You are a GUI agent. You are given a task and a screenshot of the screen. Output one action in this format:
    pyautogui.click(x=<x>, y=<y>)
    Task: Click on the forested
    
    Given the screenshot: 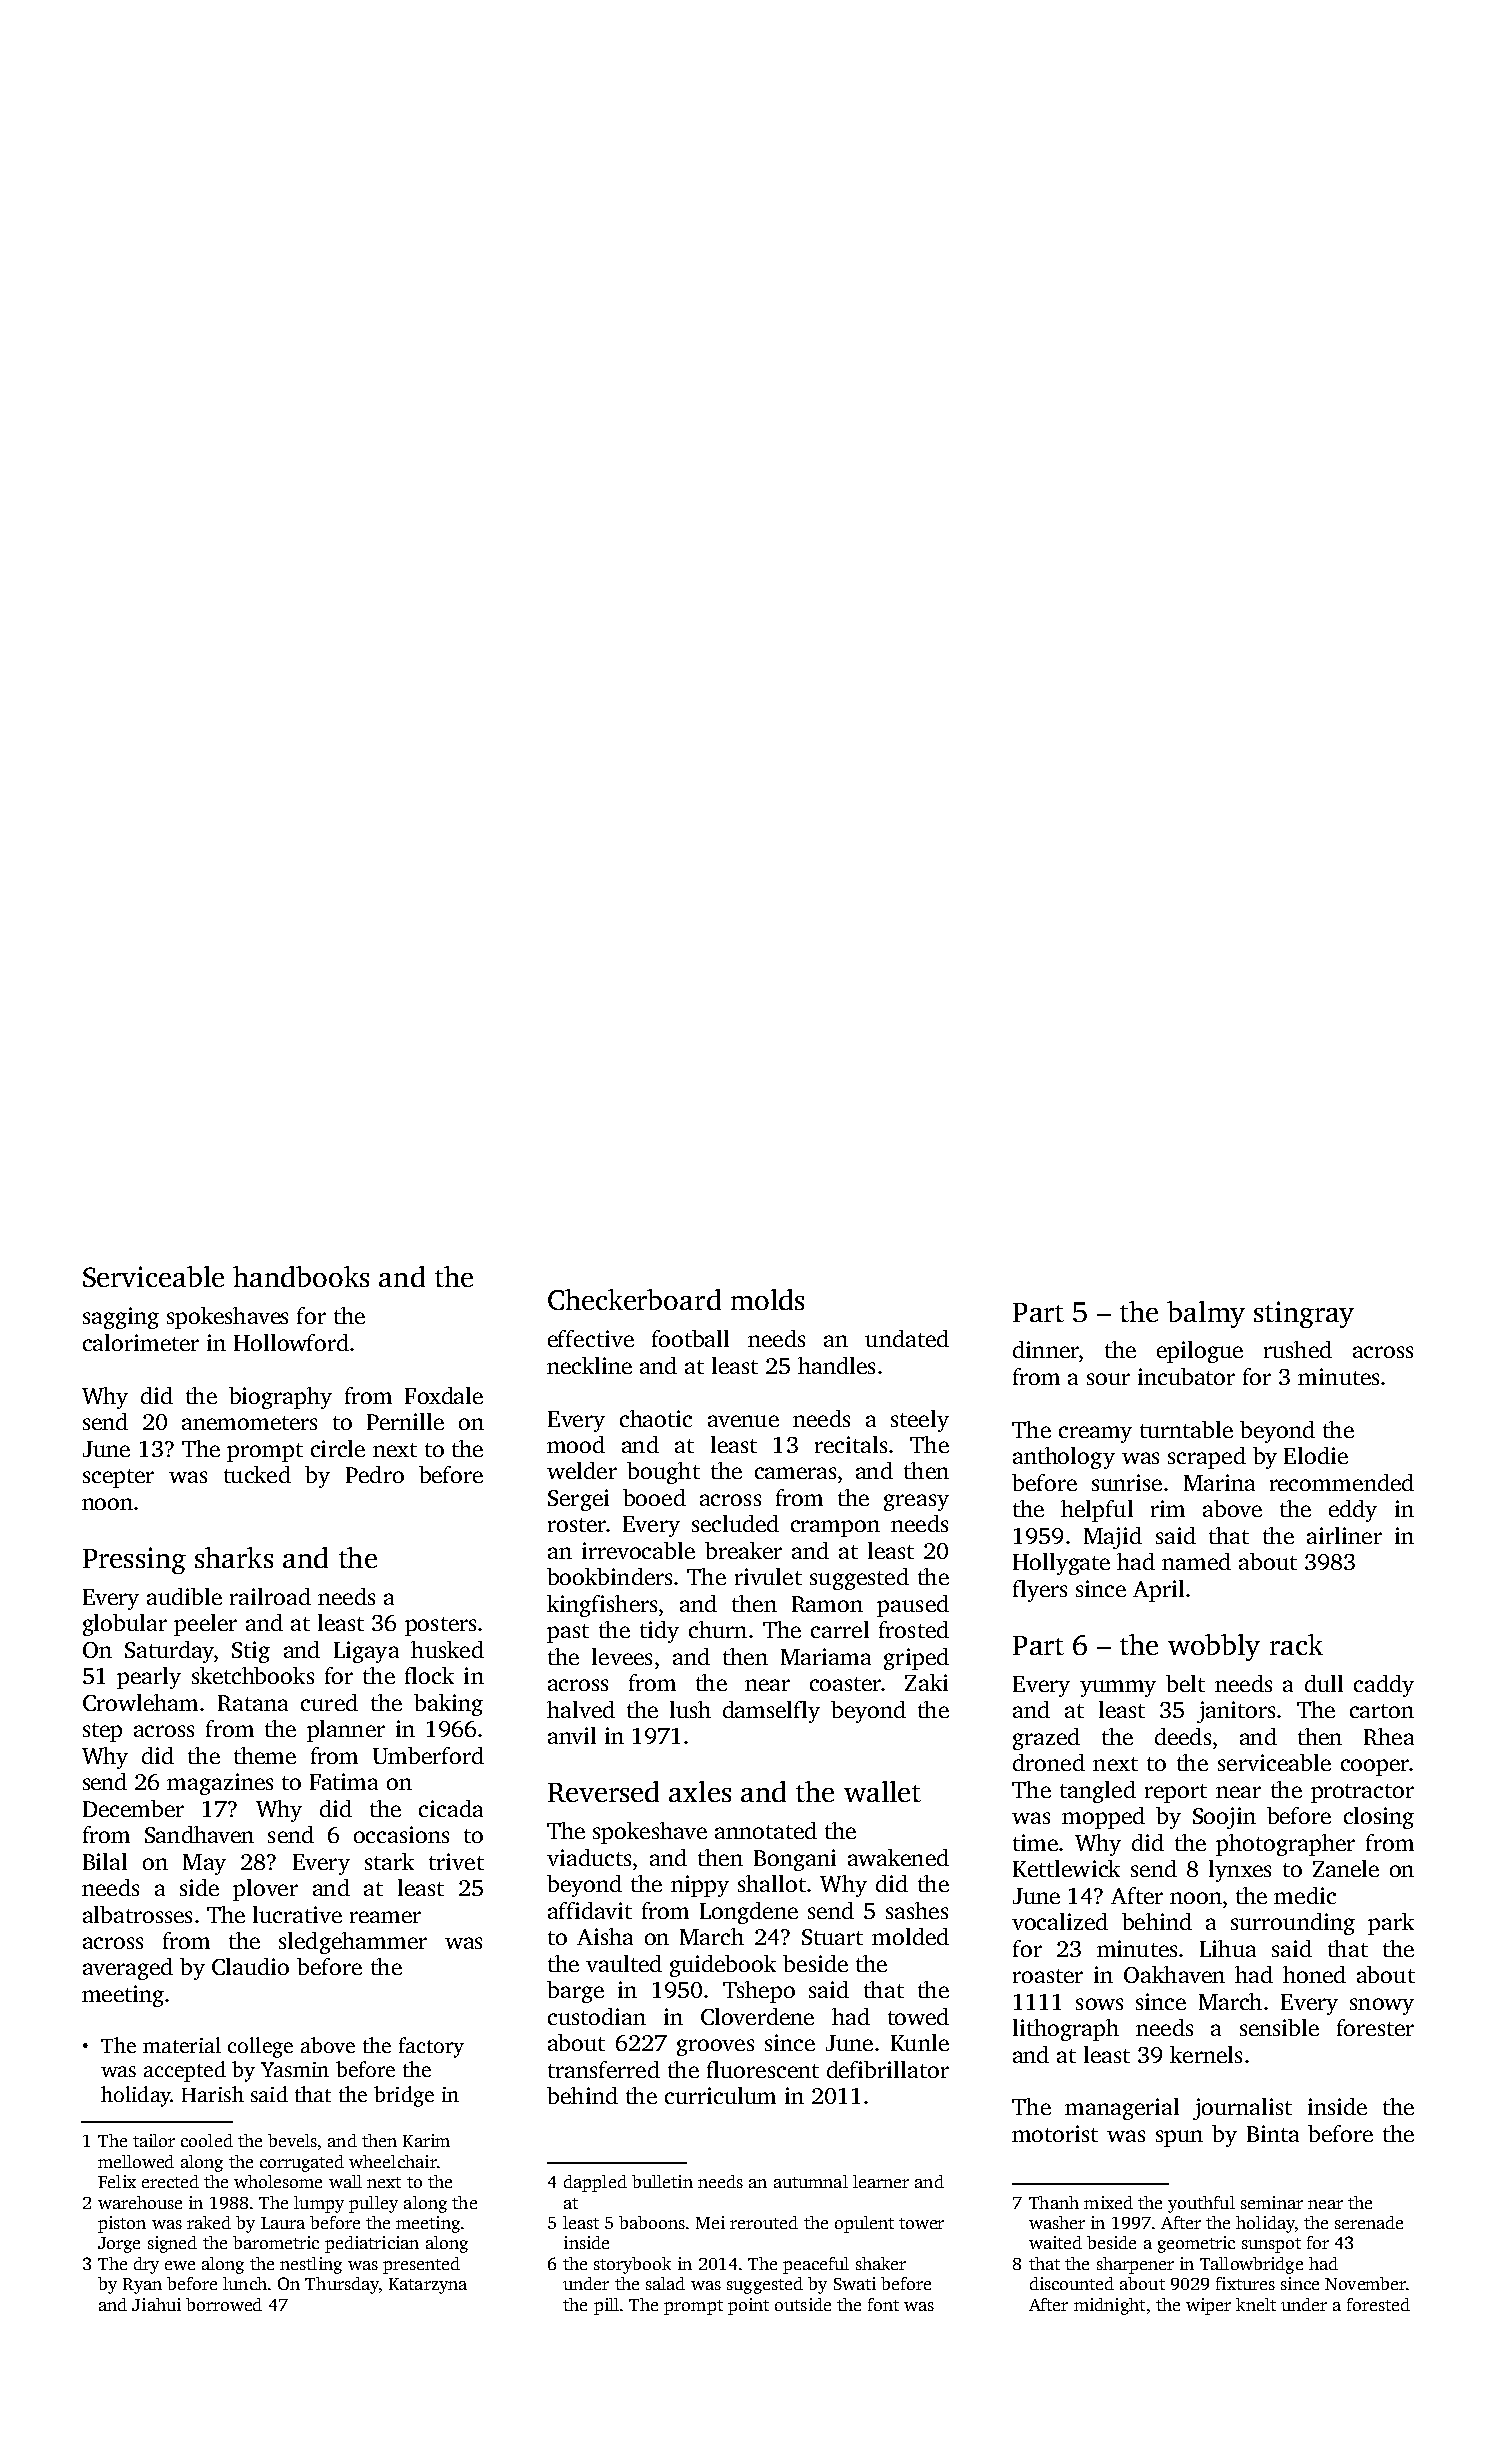 What is the action you would take?
    pyautogui.click(x=1378, y=2304)
